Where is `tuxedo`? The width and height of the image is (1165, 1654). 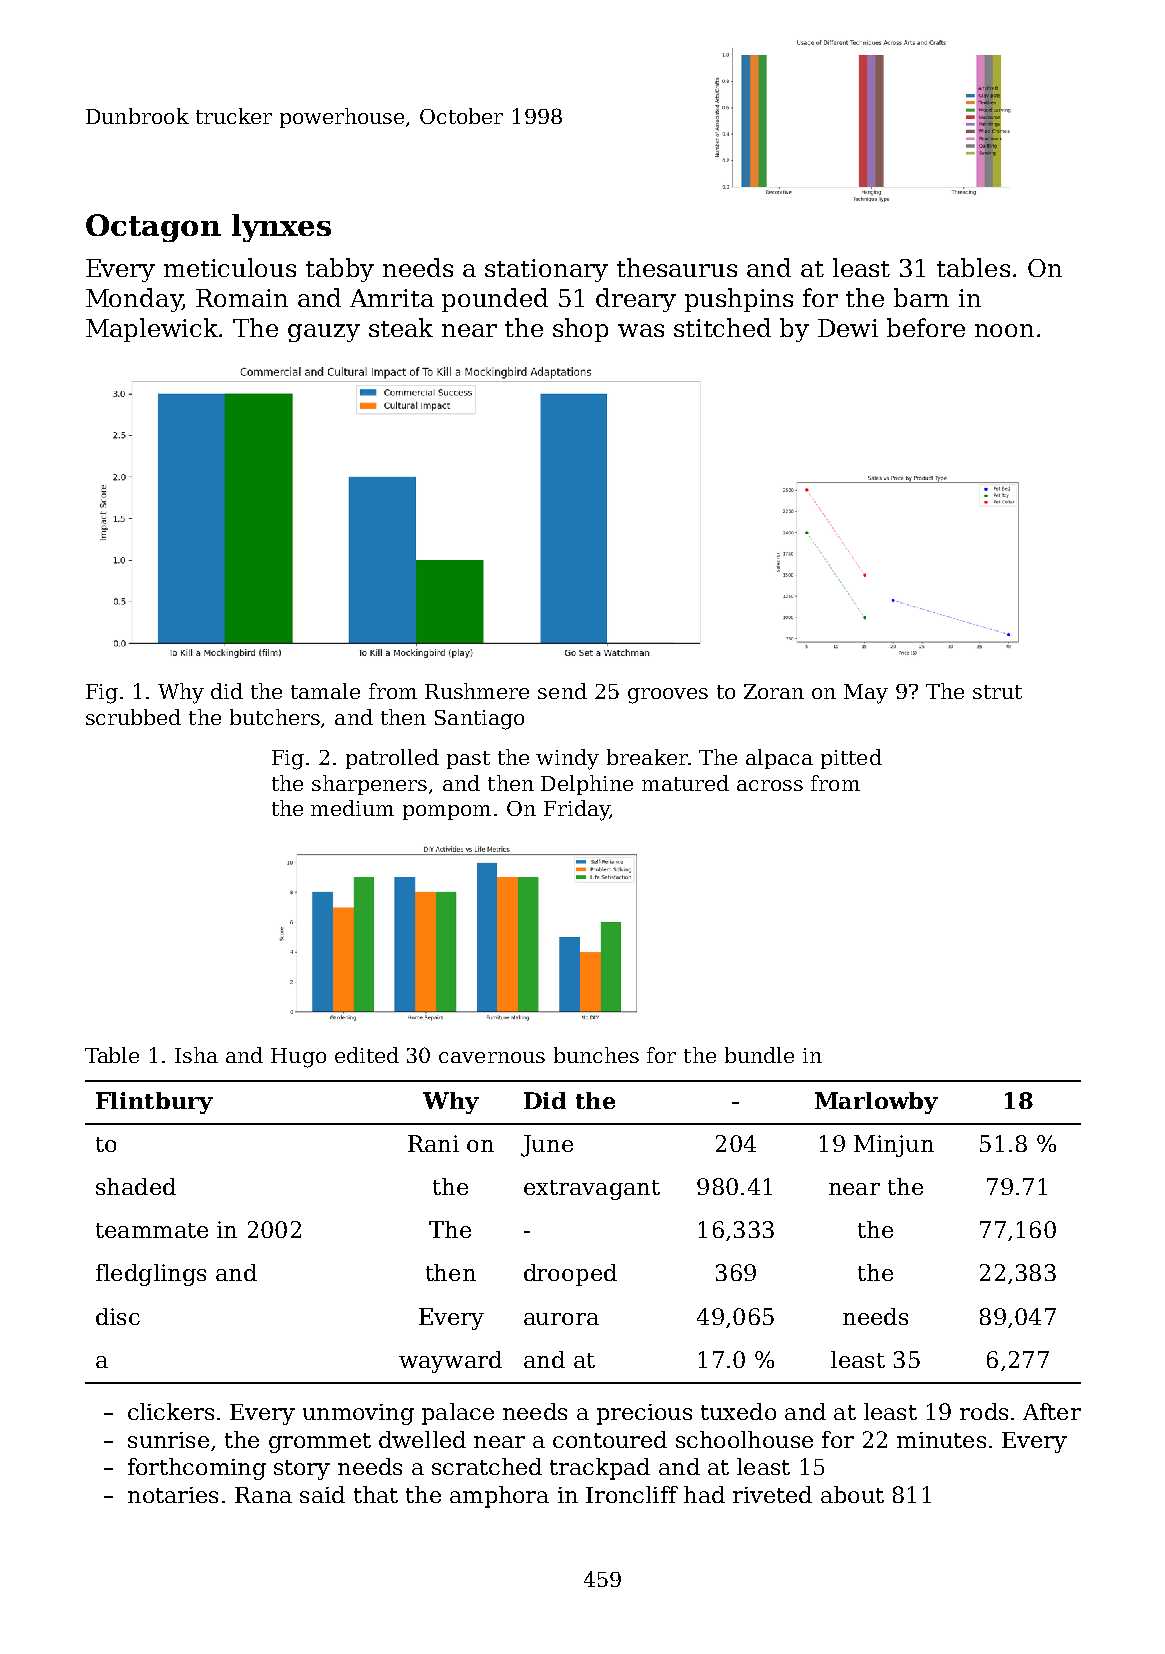 tuxedo is located at coordinates (738, 1411).
